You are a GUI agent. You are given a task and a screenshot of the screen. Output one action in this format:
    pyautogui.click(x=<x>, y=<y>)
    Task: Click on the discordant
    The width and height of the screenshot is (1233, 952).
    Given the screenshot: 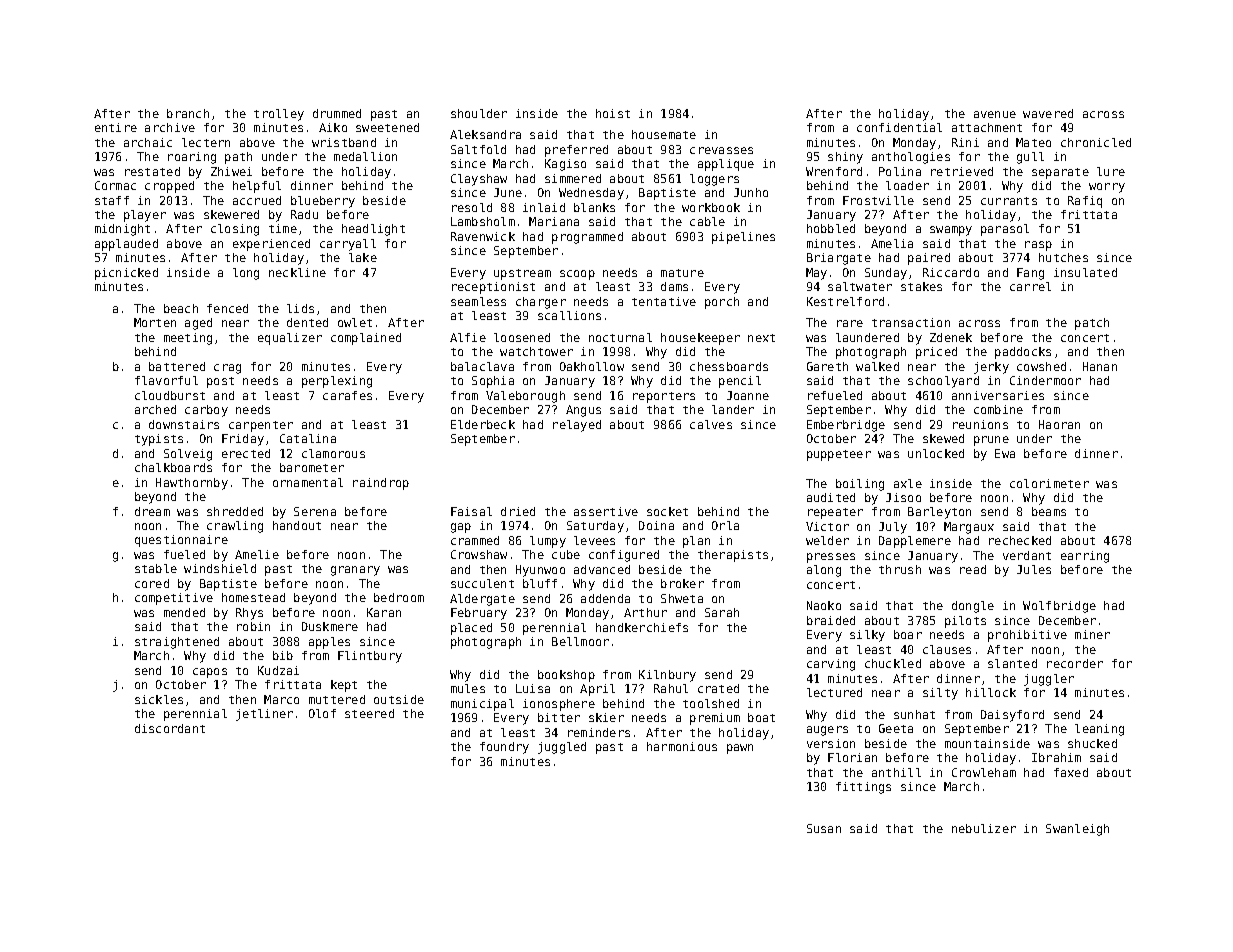 What is the action you would take?
    pyautogui.click(x=170, y=728)
